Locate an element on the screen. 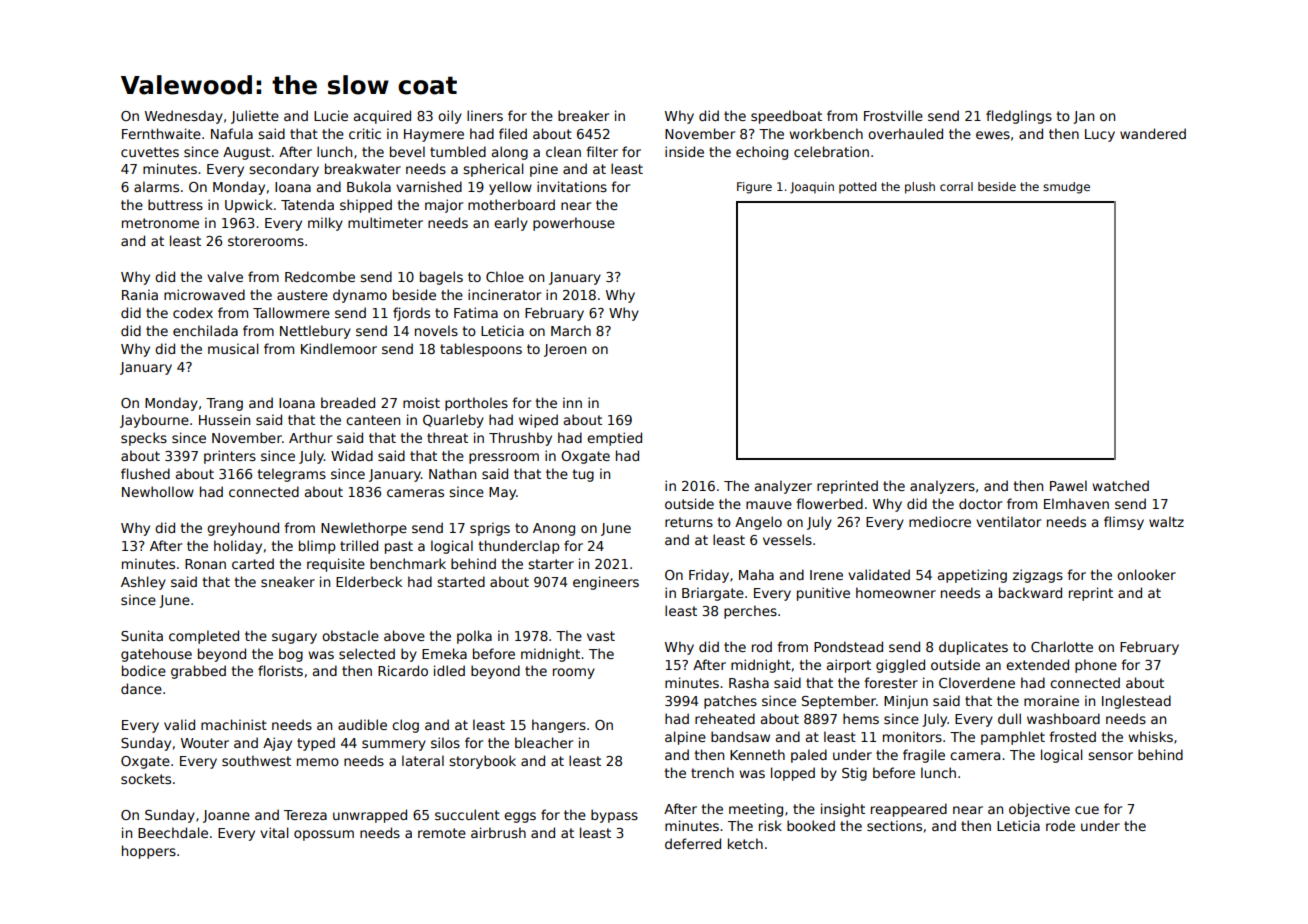  southwest is located at coordinates (256, 760).
